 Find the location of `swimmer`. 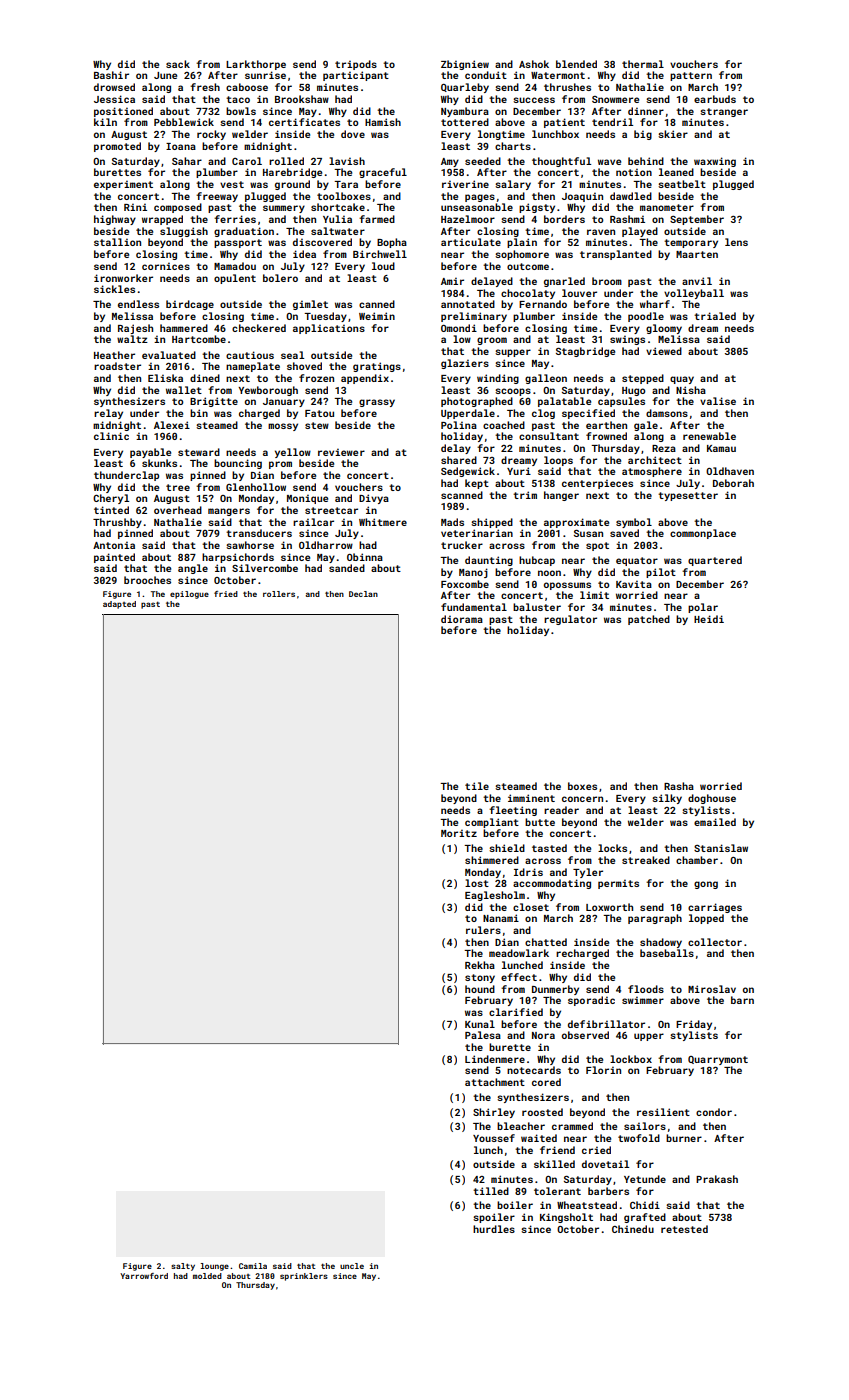

swimmer is located at coordinates (643, 1000).
